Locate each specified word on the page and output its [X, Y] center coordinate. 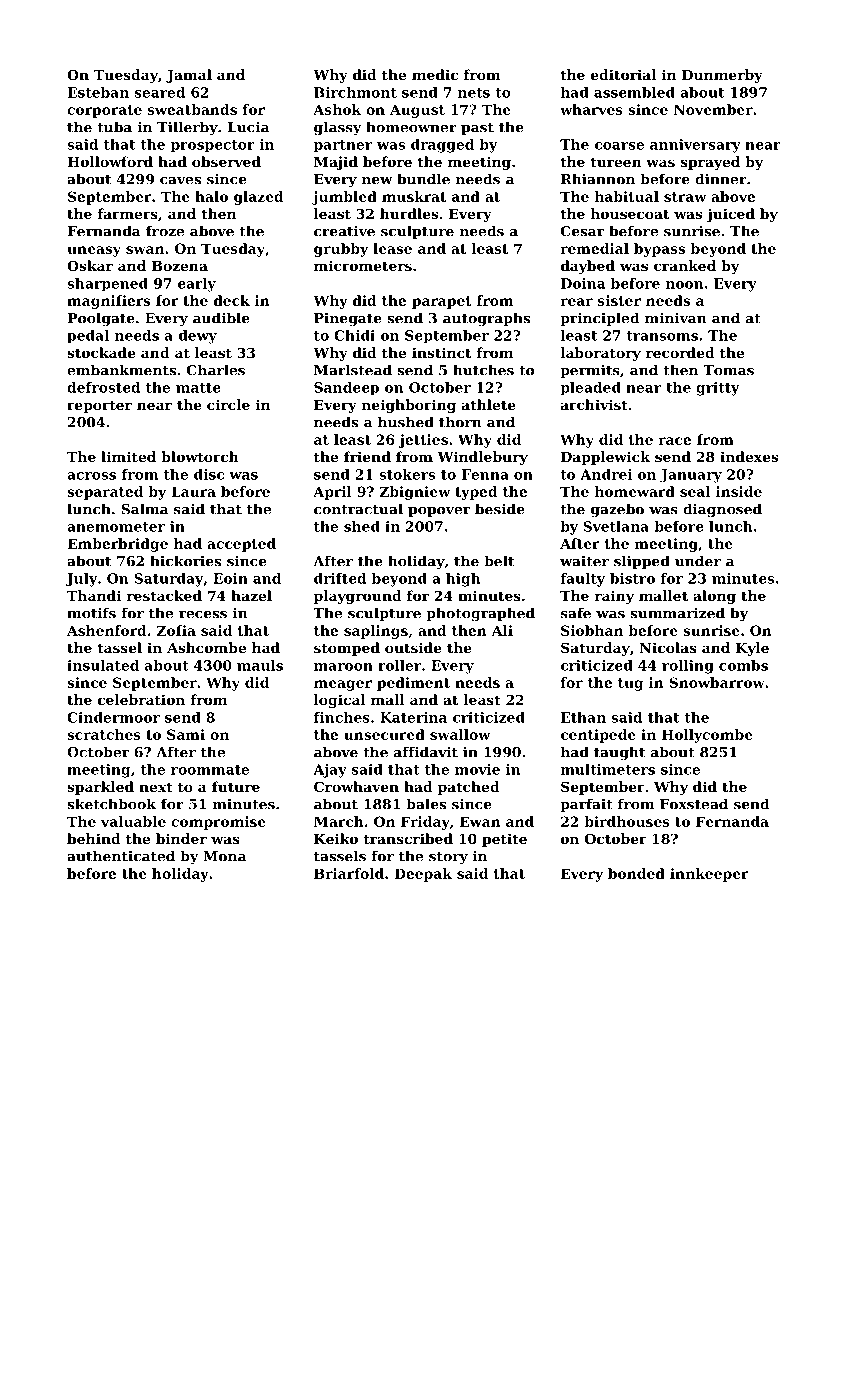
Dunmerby [722, 76]
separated [105, 493]
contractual [358, 509]
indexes [749, 456]
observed [226, 161]
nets [474, 93]
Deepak [423, 875]
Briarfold [349, 873]
